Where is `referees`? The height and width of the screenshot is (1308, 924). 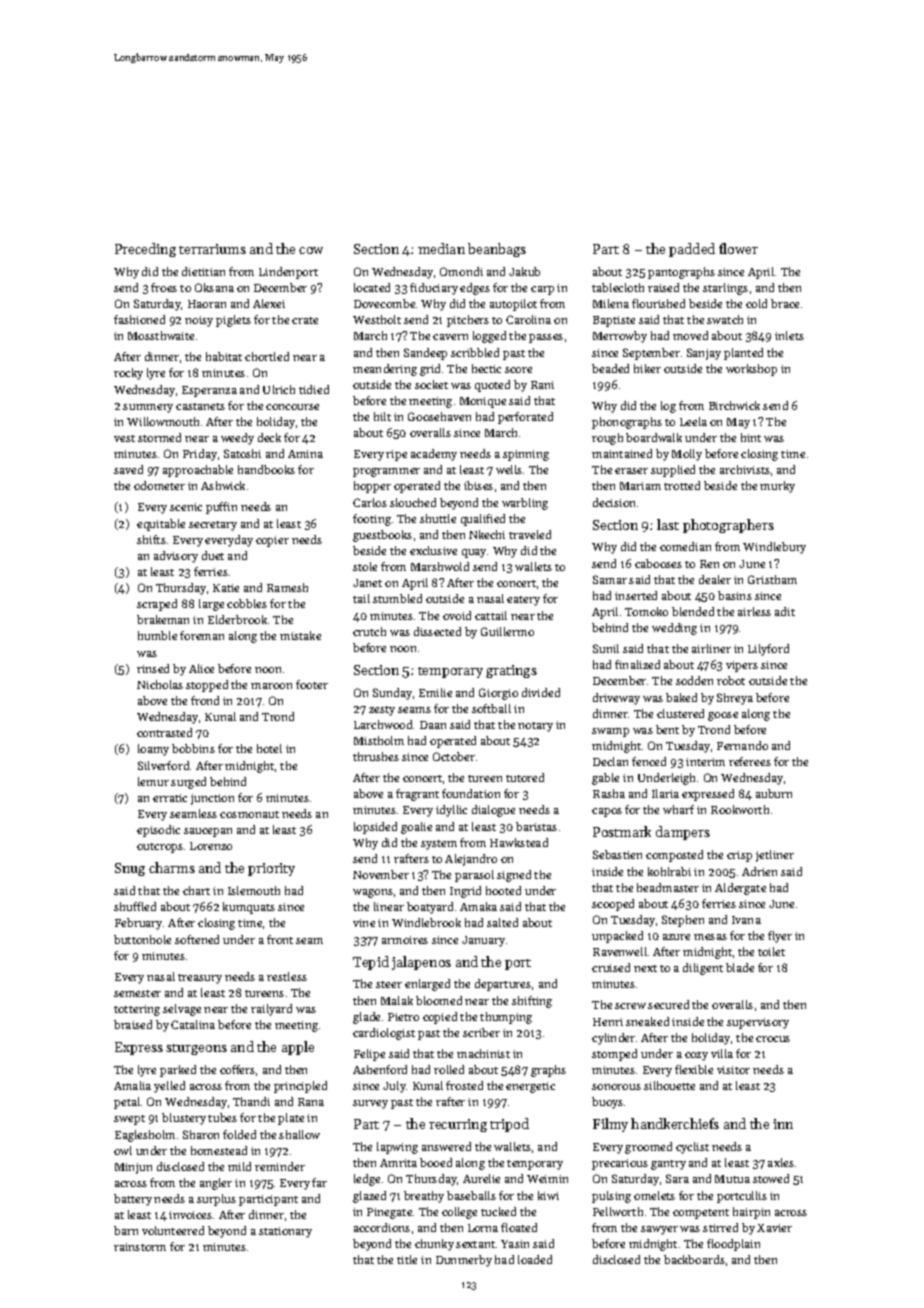 referees is located at coordinates (750, 761).
